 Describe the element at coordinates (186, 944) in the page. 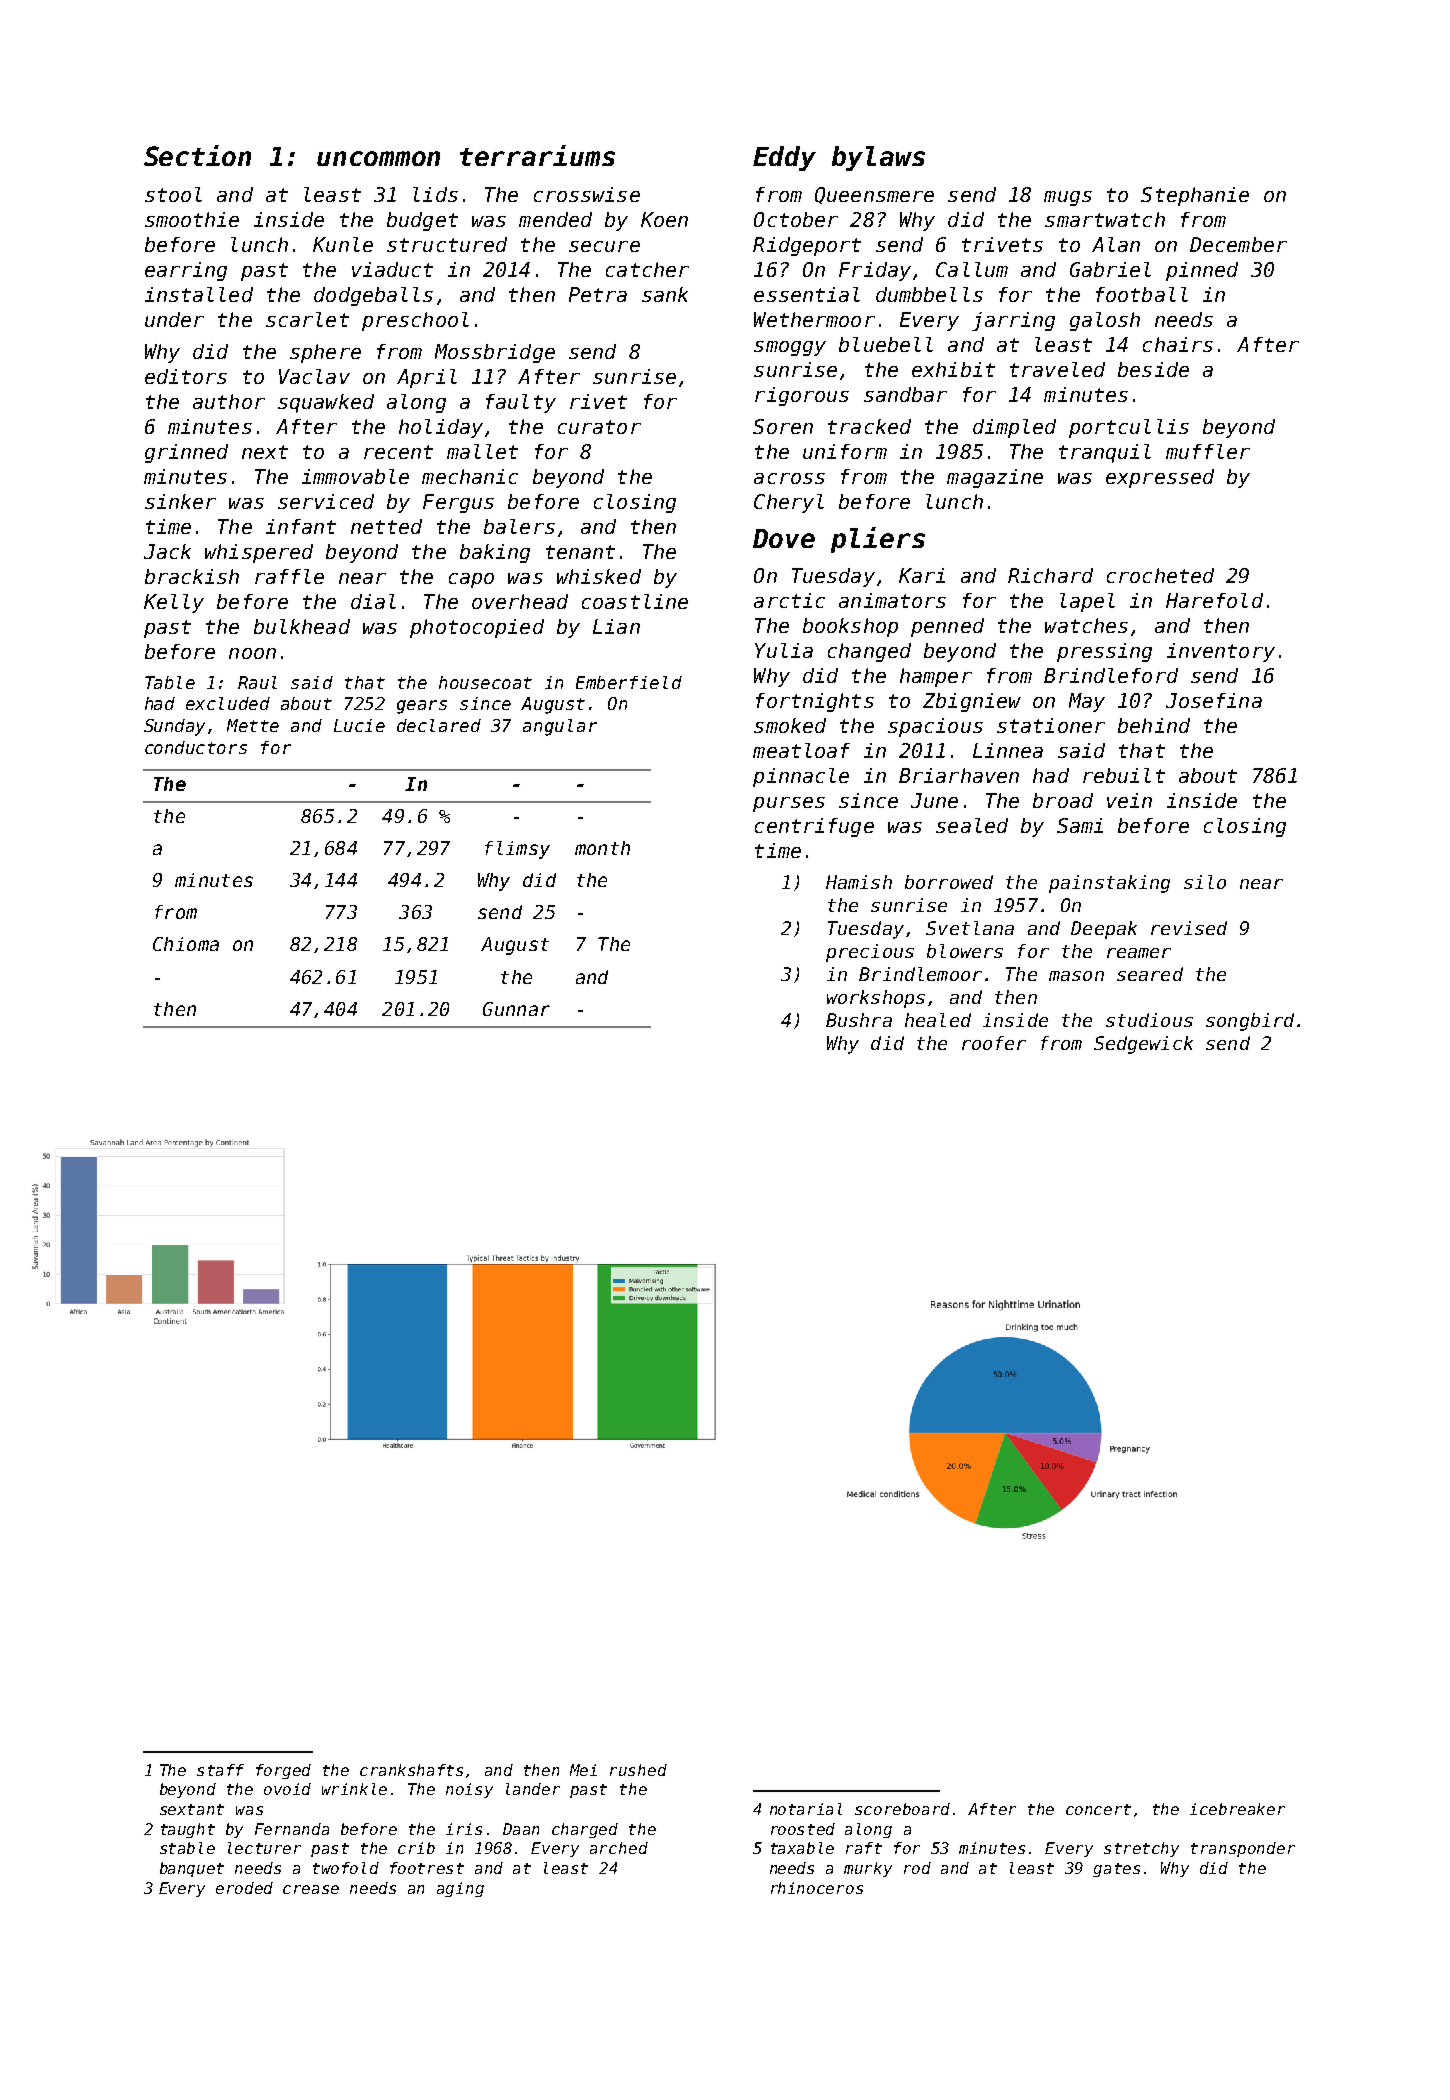

I see `Chioma` at that location.
